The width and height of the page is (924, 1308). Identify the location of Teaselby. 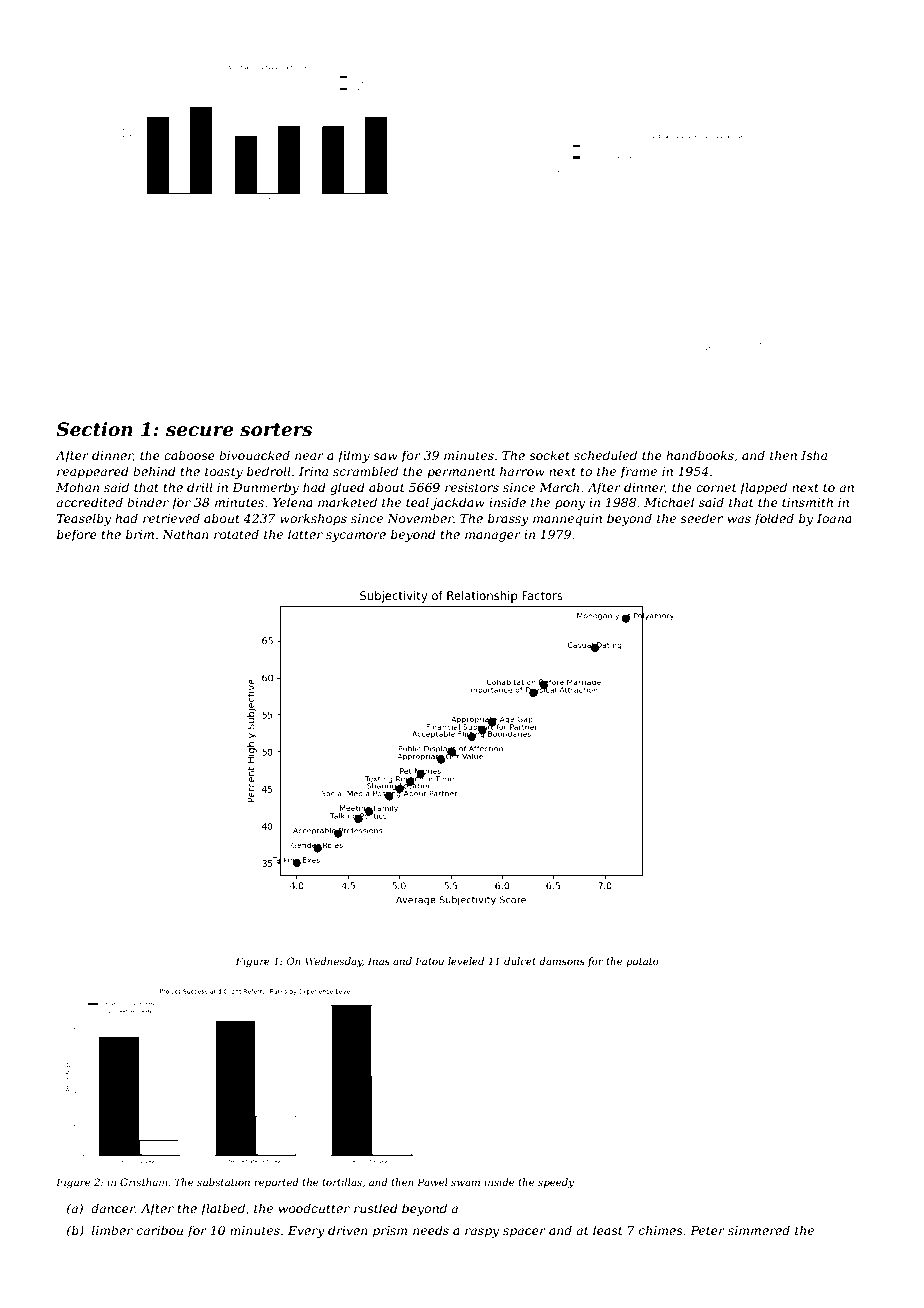
(84, 519).
